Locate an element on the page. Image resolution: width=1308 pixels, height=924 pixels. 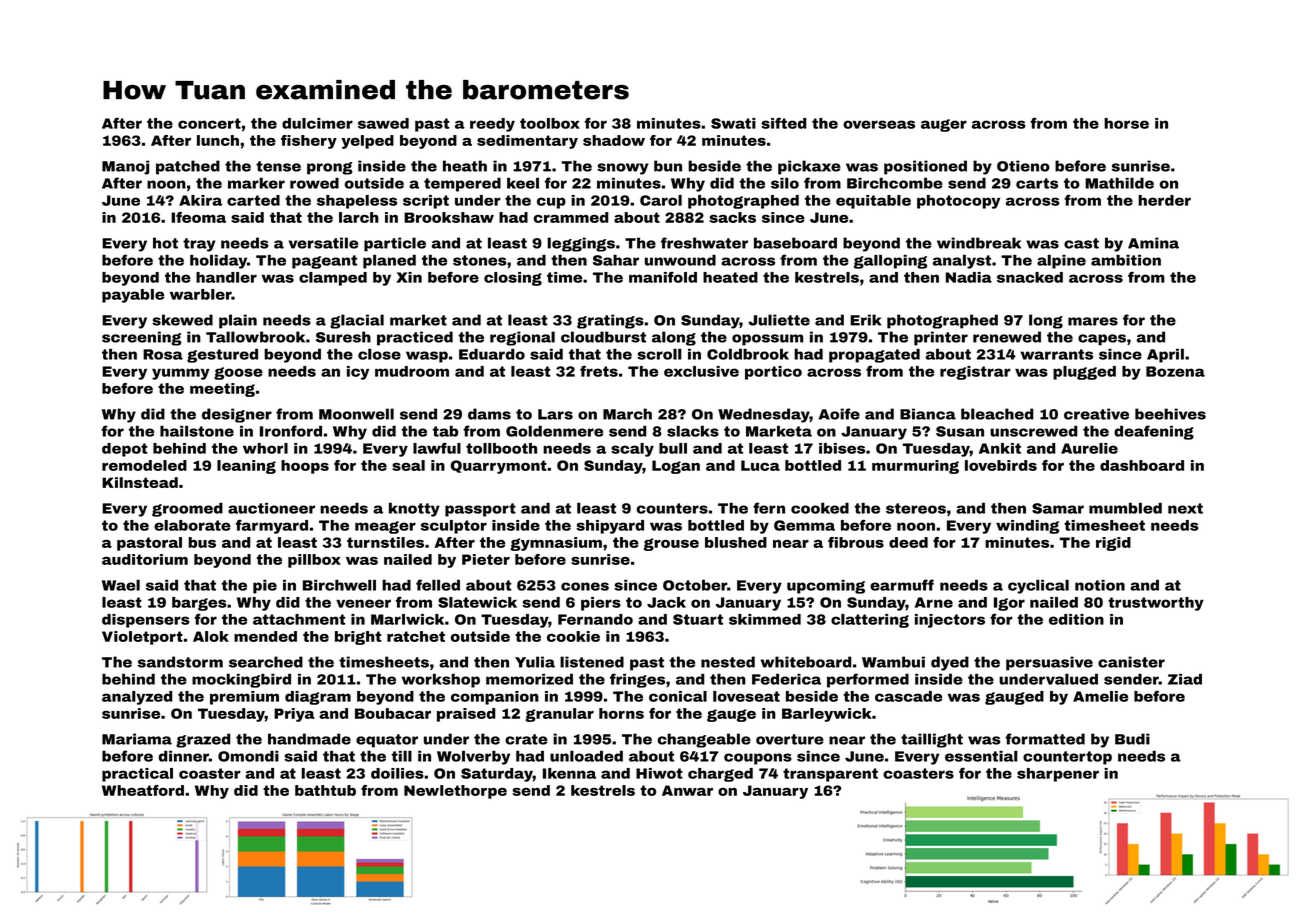
toolbox is located at coordinates (550, 123).
